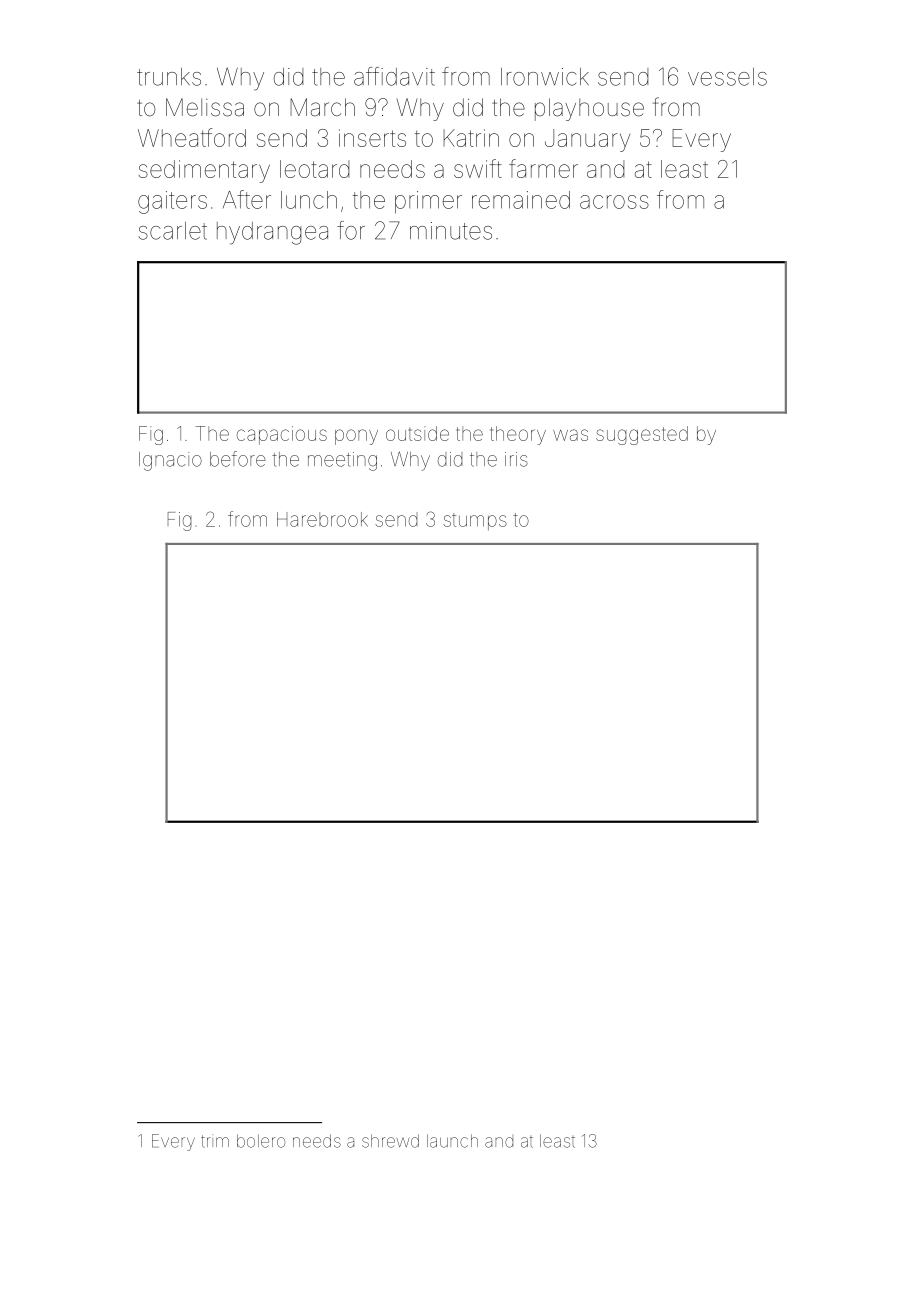 The height and width of the image is (1311, 924). I want to click on Ironwick, so click(545, 77).
